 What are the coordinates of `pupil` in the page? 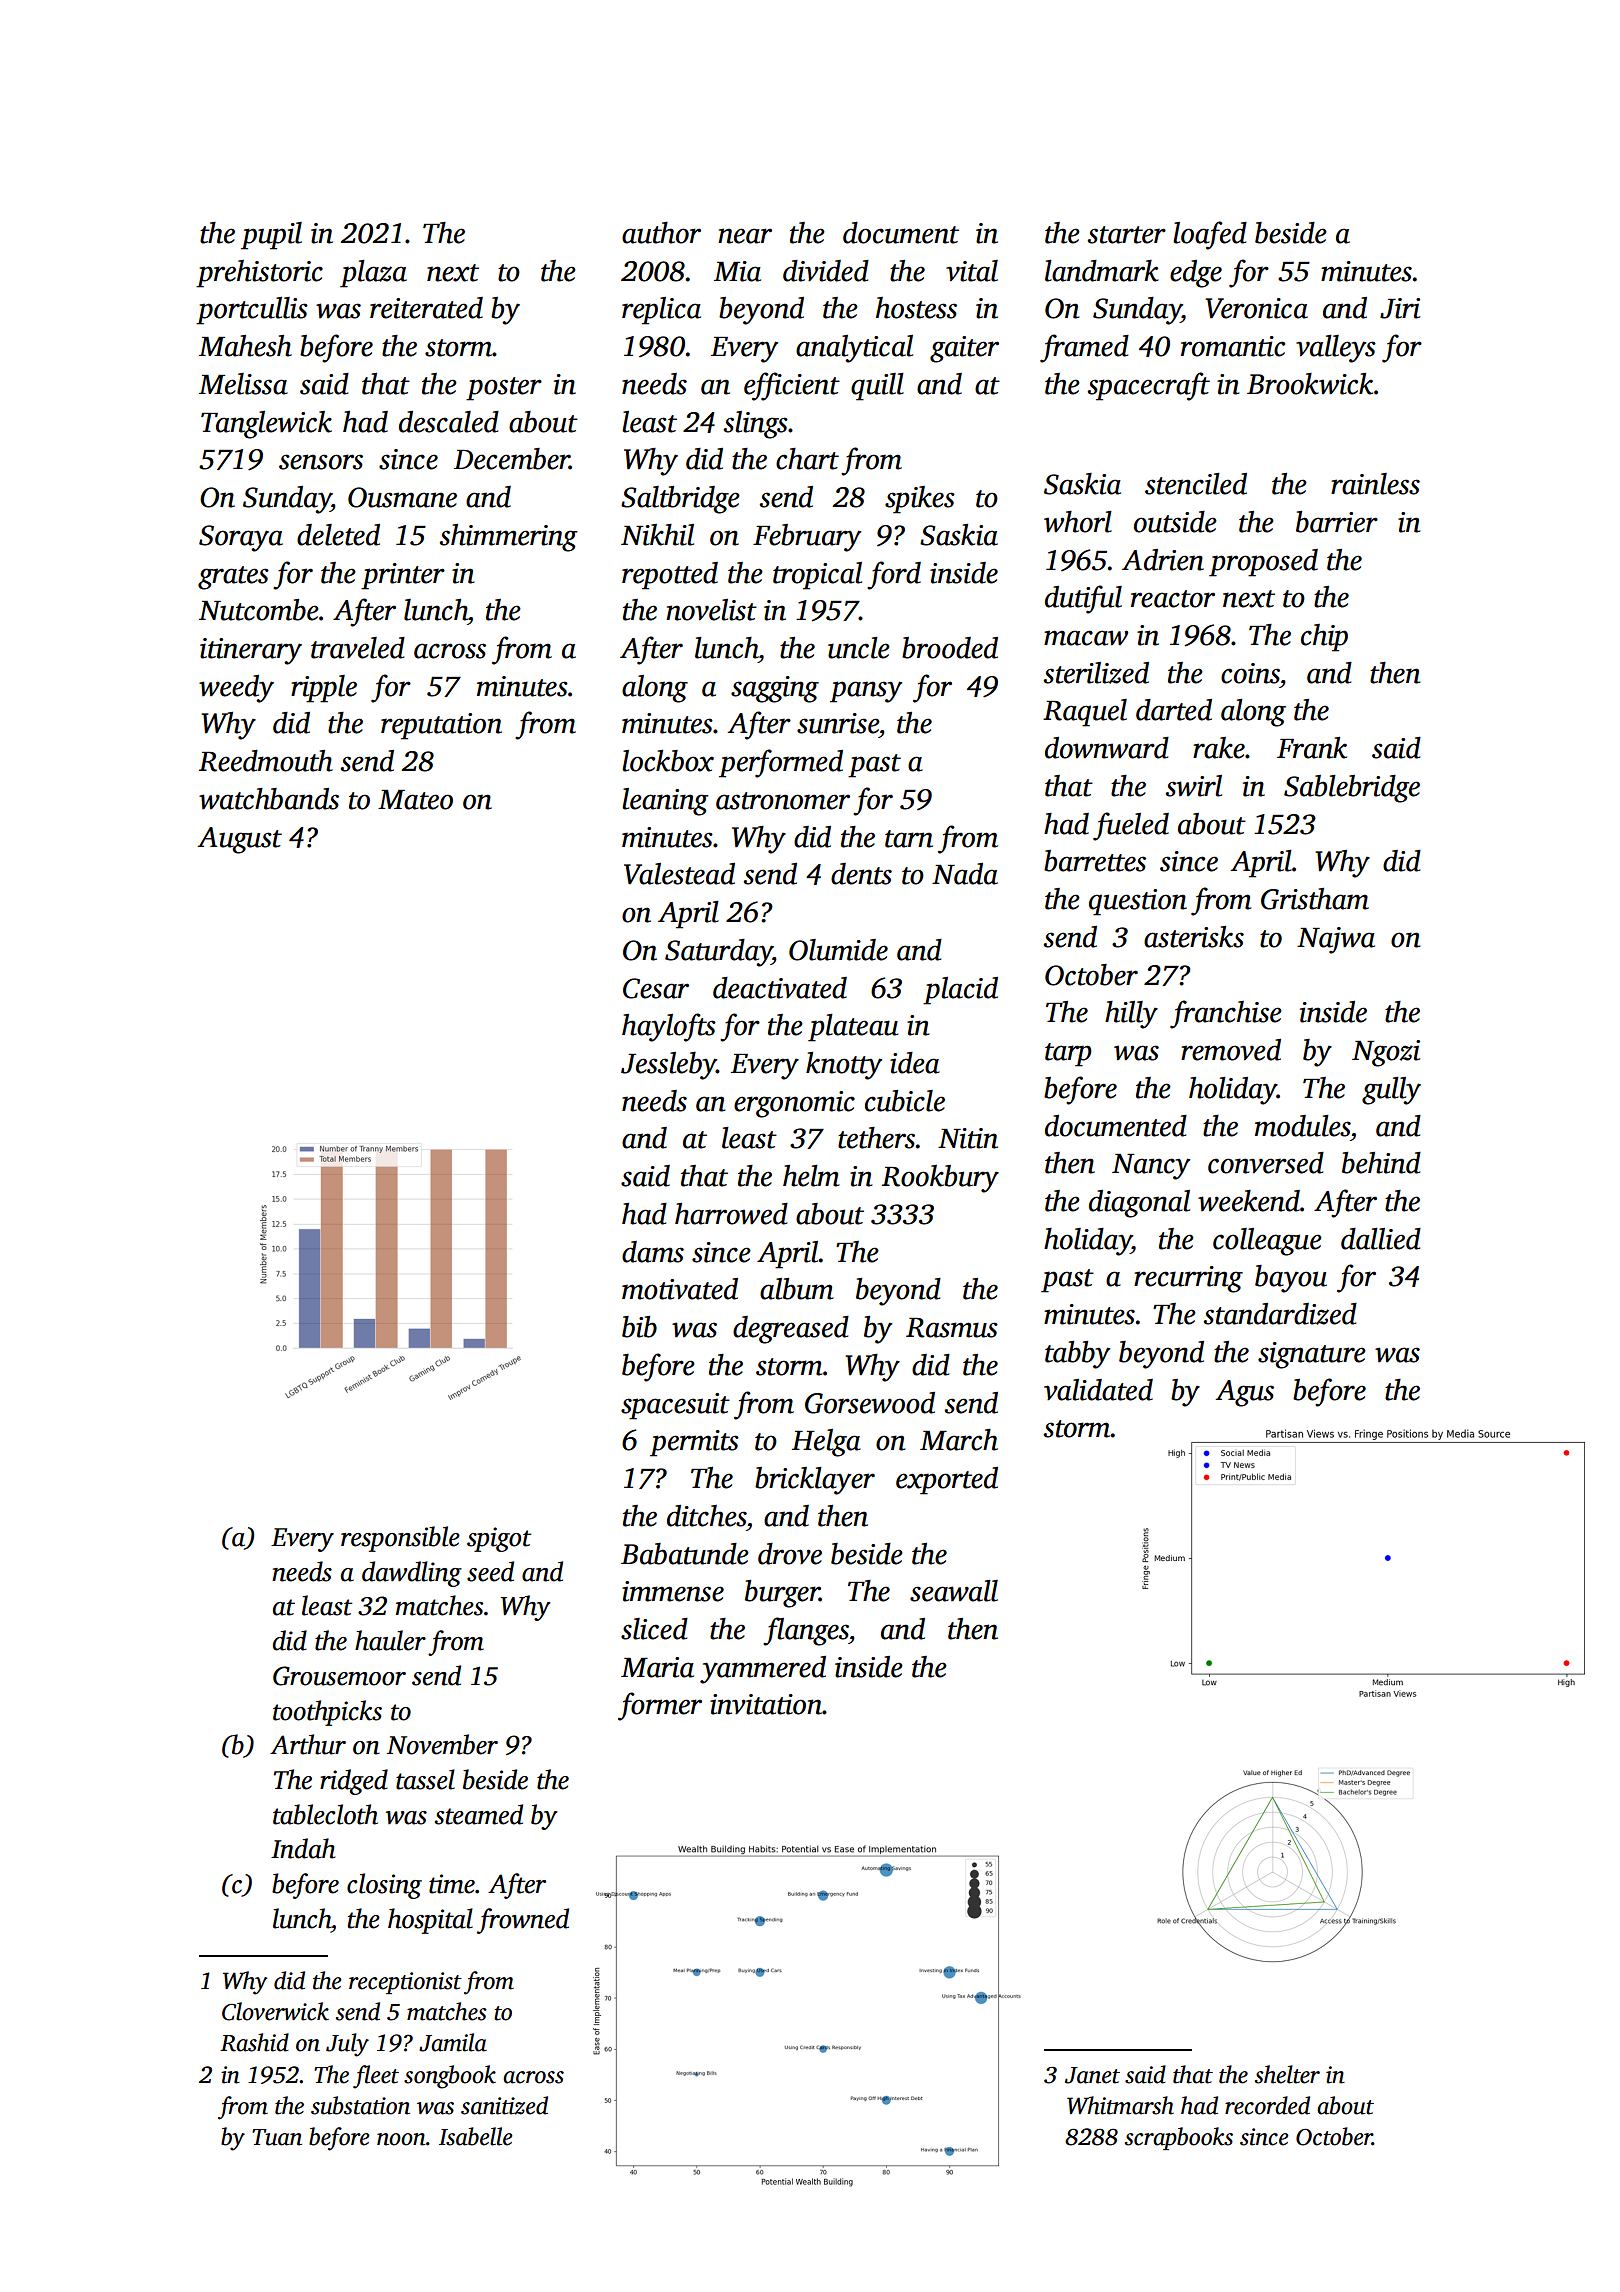 It's located at (271, 236).
